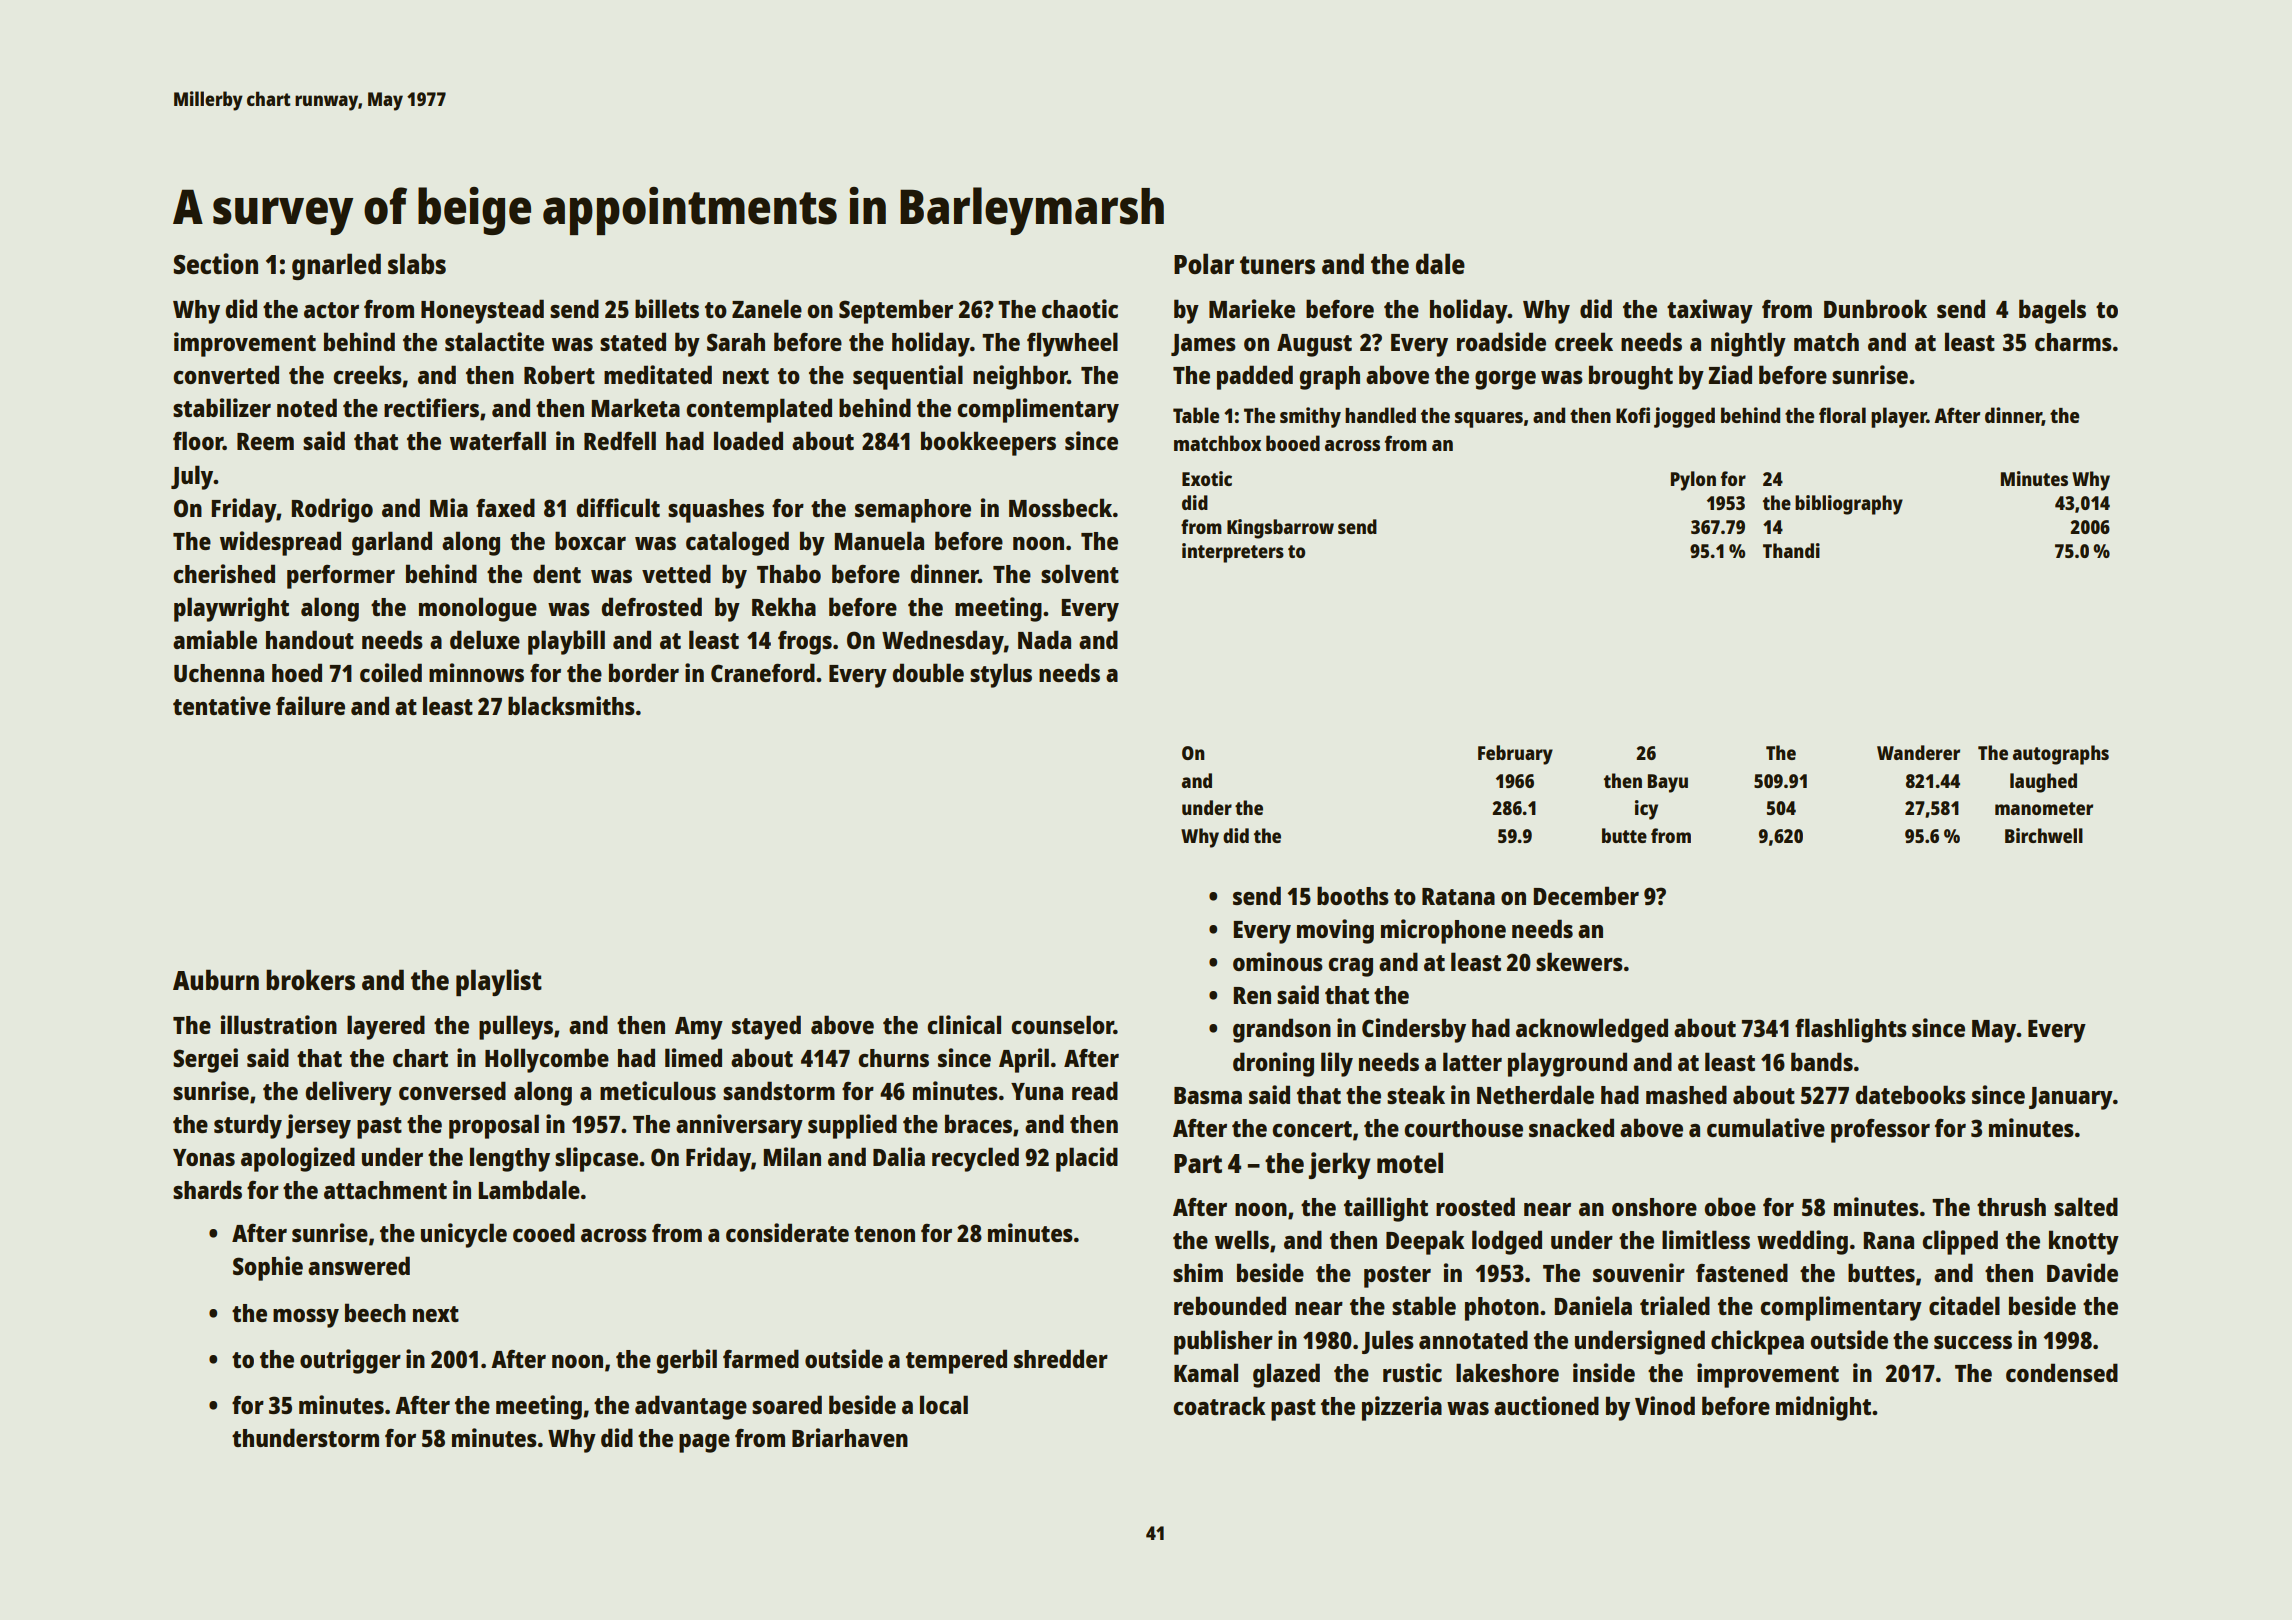 This document has height=1620, width=2292. I want to click on playlist, so click(499, 982).
